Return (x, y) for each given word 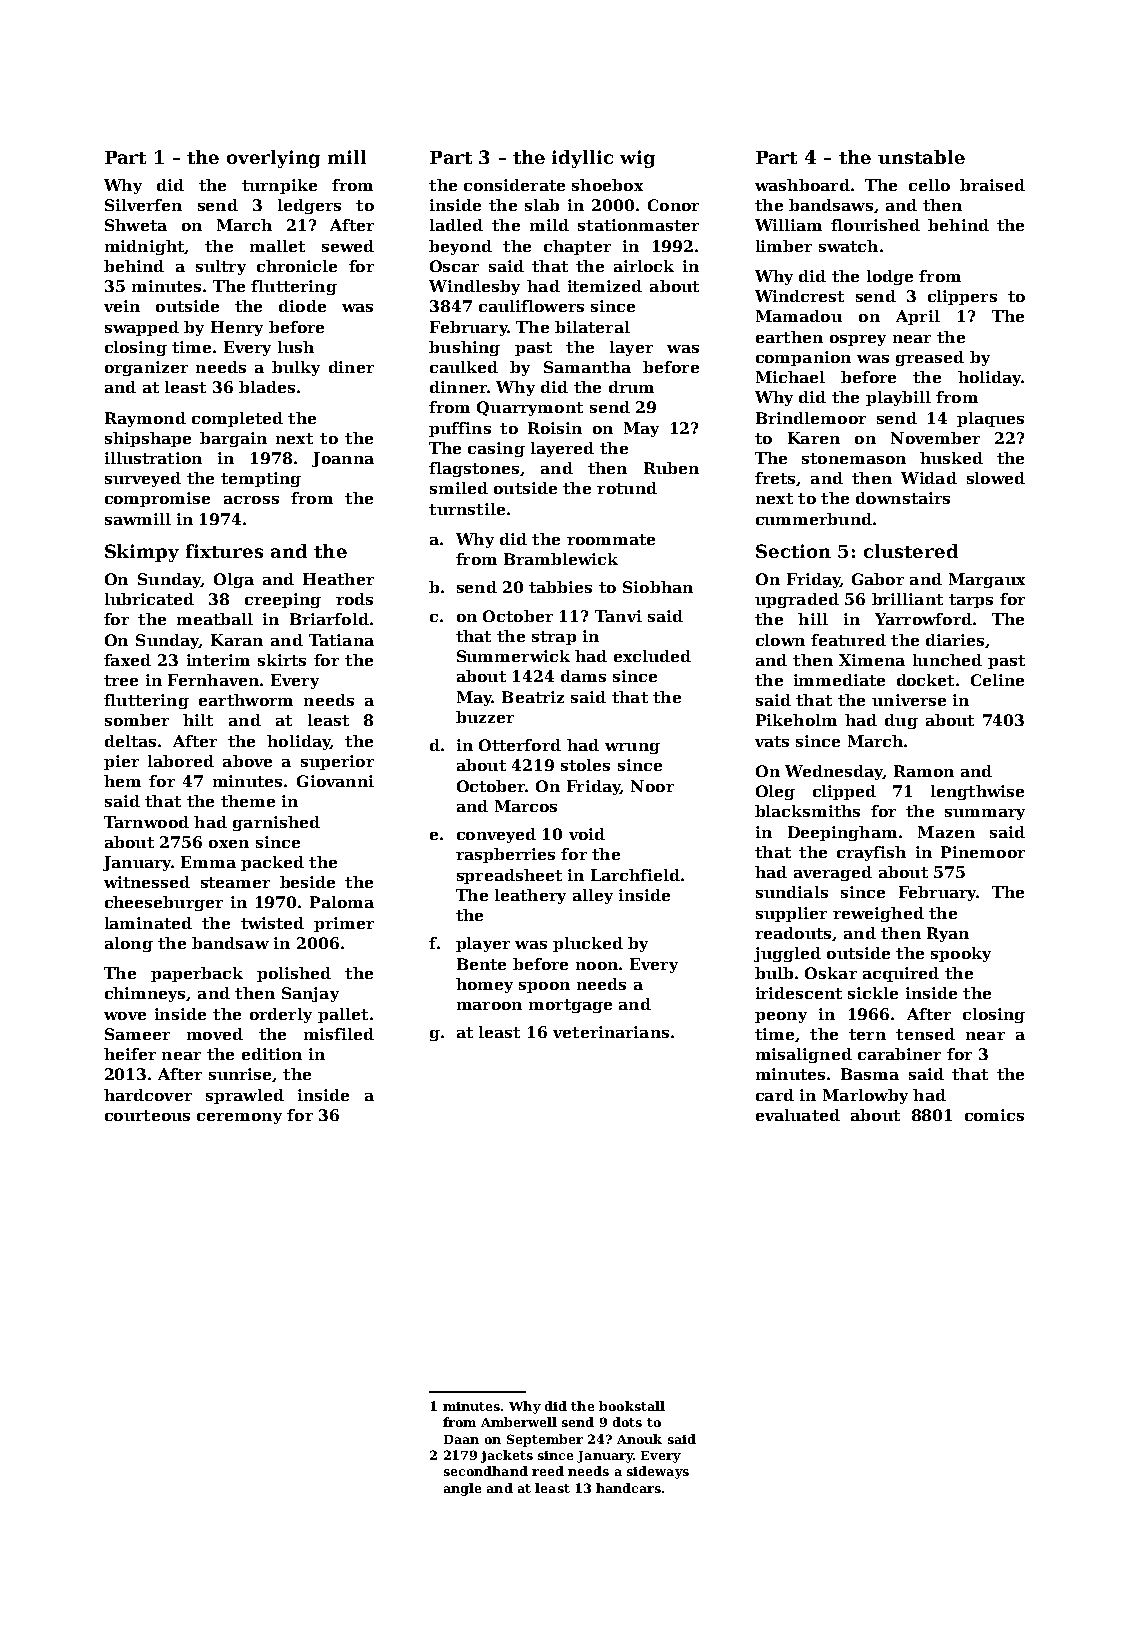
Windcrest (799, 296)
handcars (628, 1488)
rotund (627, 488)
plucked (588, 944)
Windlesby (474, 287)
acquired (901, 974)
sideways (658, 1472)
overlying (273, 159)
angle (462, 1489)
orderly (281, 1015)
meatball (215, 619)
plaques (990, 419)
